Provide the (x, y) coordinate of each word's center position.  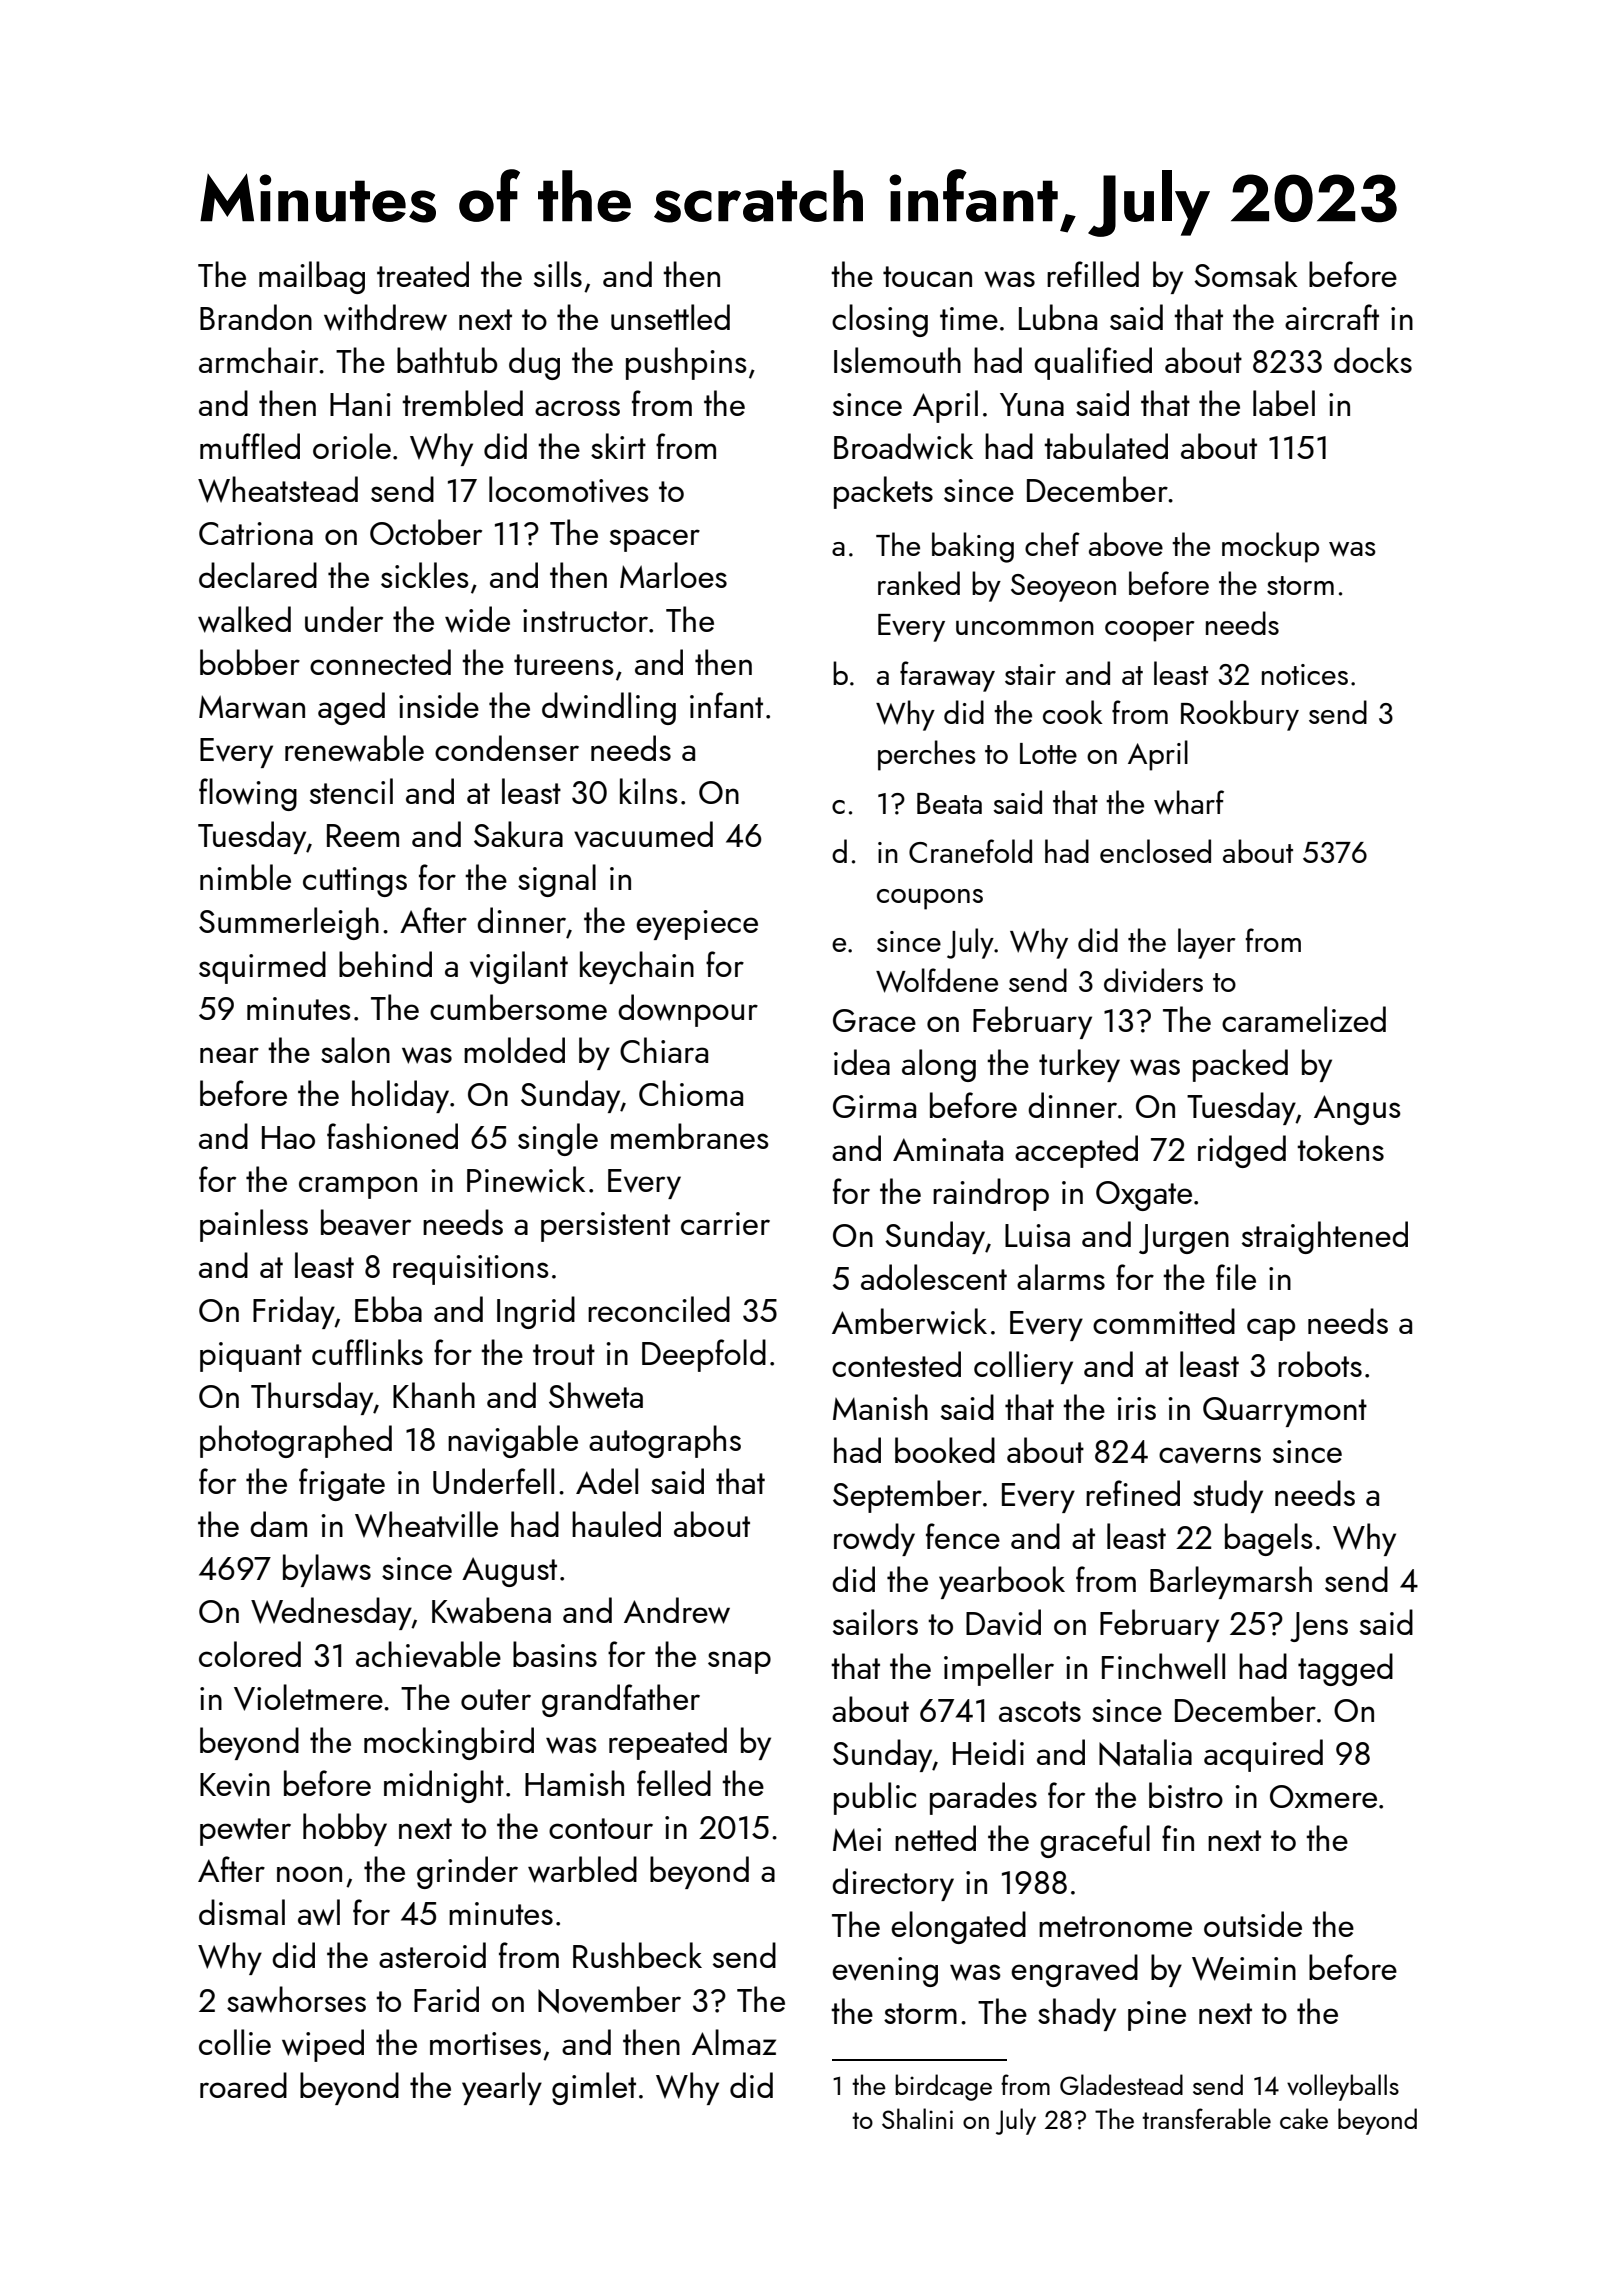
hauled (616, 1524)
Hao (288, 1137)
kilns (649, 791)
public (875, 1798)
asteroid (432, 1955)
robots (1320, 1364)
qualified (1093, 363)
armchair (258, 360)
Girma (874, 1106)
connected (380, 662)
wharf (1189, 802)
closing (880, 320)
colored (250, 1654)
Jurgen (1184, 1239)
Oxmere (1323, 1796)
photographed (296, 1441)
